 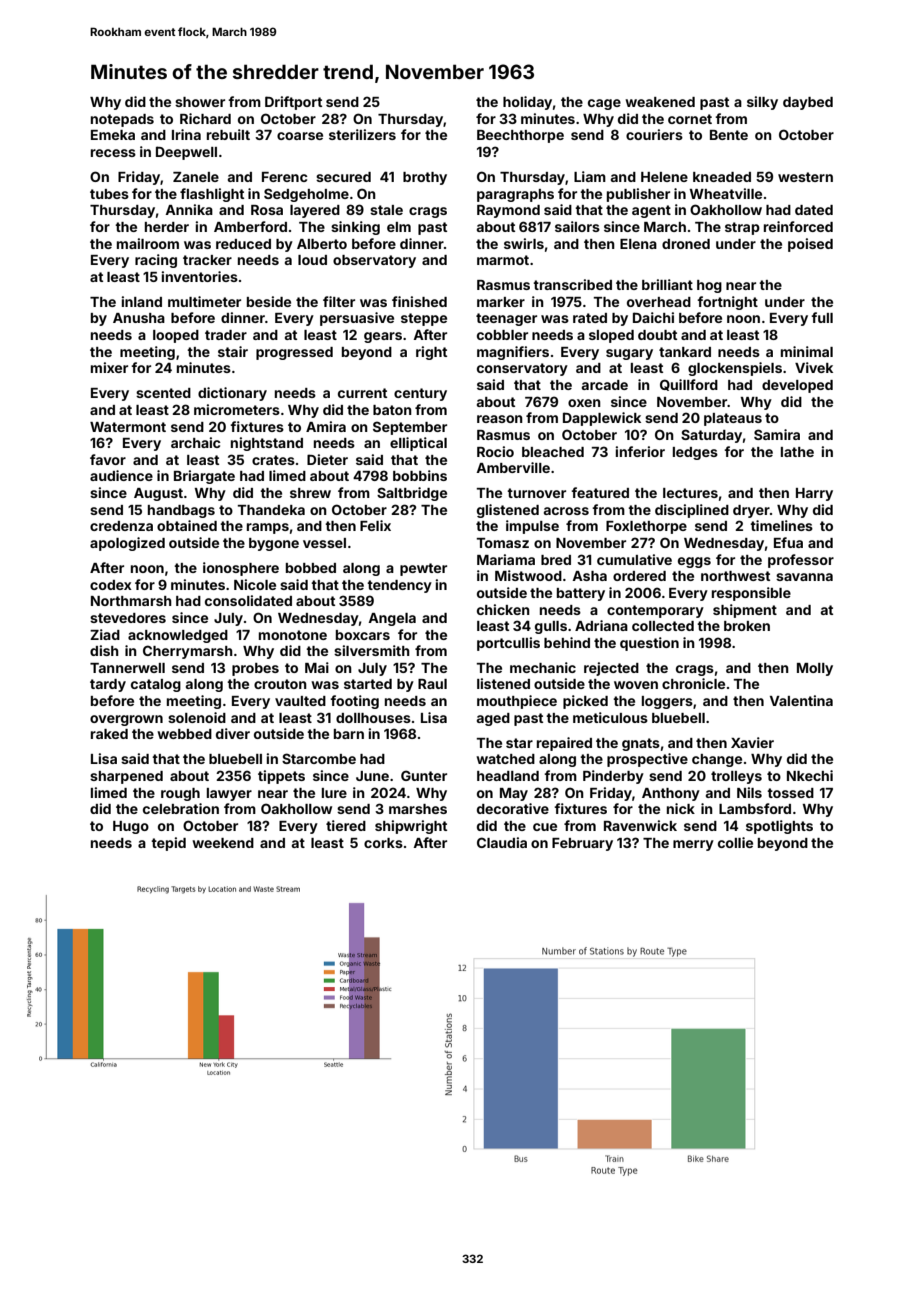 What do you see at coordinates (717, 760) in the image?
I see `change` at bounding box center [717, 760].
